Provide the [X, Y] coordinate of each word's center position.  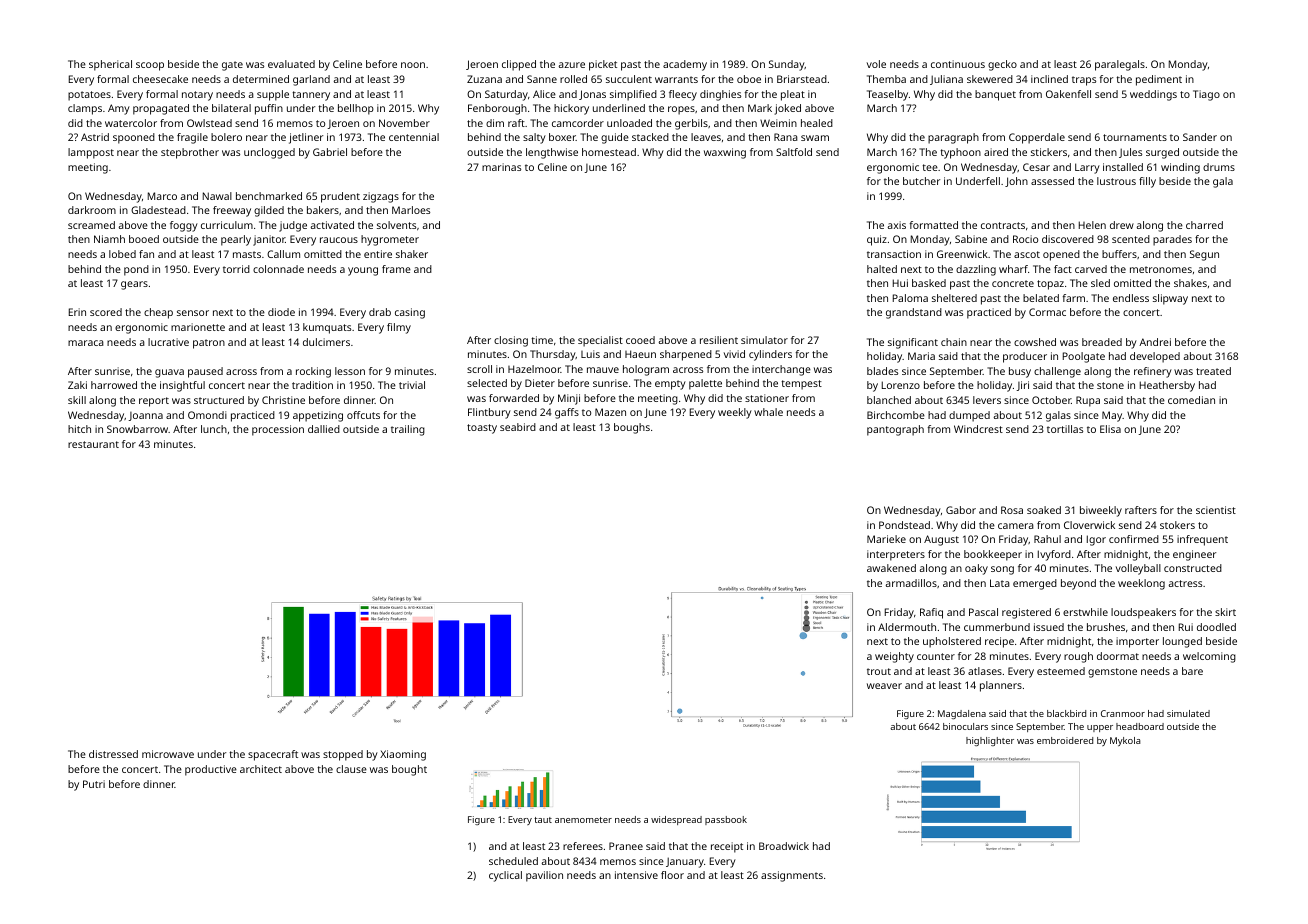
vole [876, 64]
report [154, 402]
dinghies [720, 95]
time [542, 340]
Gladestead [158, 210]
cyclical [505, 876]
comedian [1191, 400]
